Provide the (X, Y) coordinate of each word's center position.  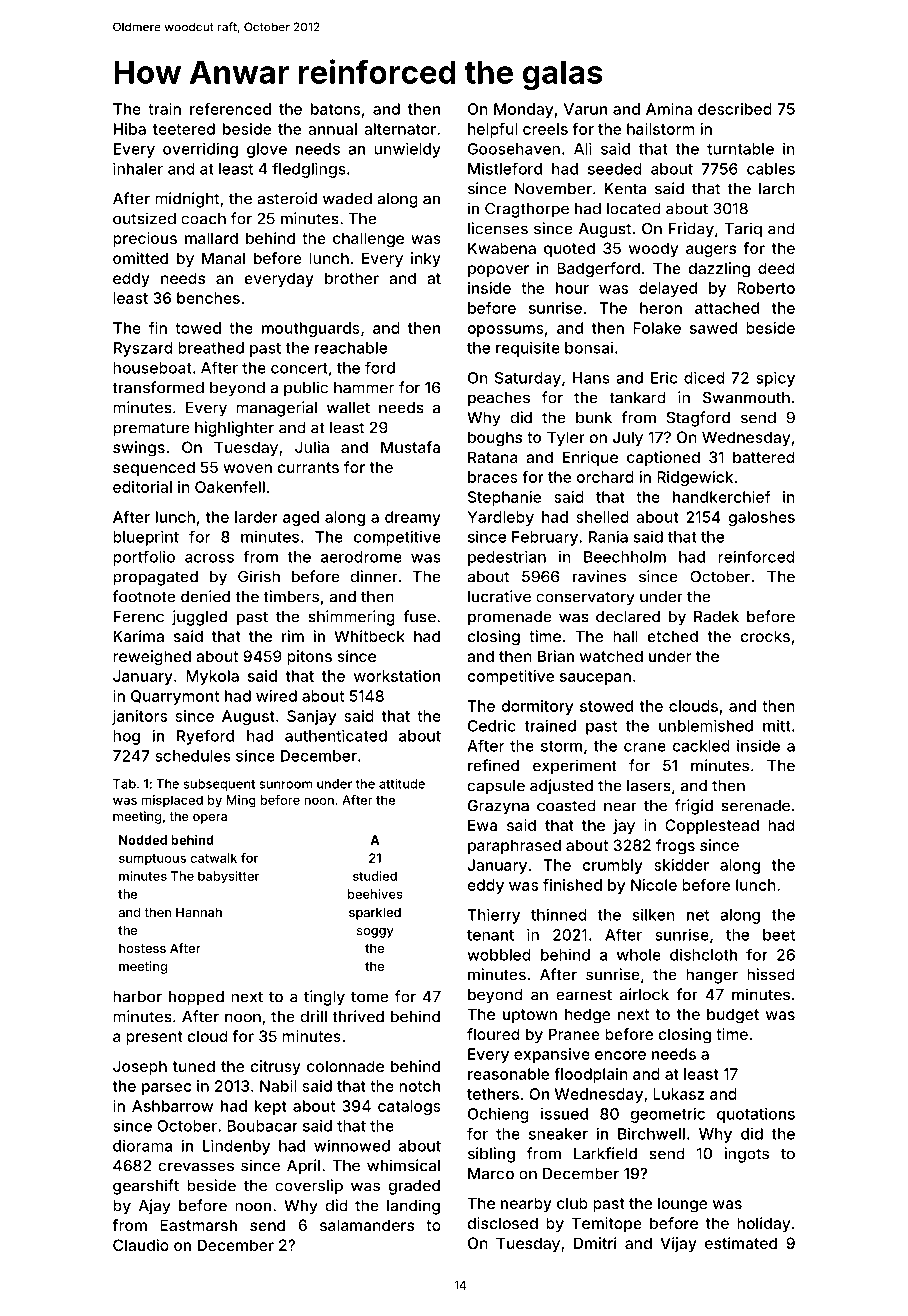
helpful (493, 130)
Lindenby (236, 1147)
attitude (402, 784)
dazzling (719, 270)
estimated (741, 1243)
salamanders (367, 1225)
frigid (694, 807)
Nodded (143, 840)
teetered (184, 129)
